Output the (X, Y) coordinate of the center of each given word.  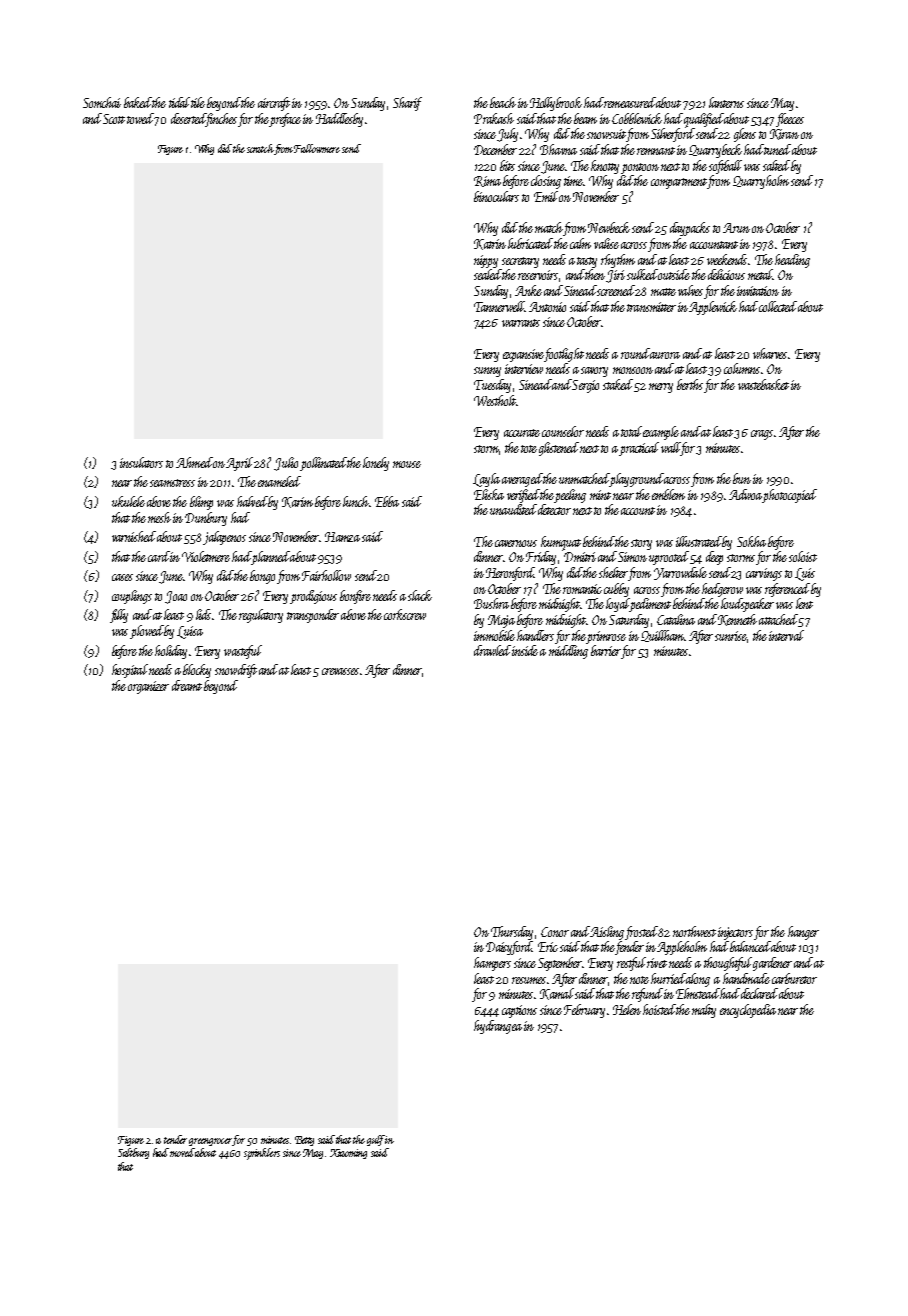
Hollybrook (556, 104)
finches (221, 120)
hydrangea (498, 1027)
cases (122, 577)
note (639, 980)
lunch (356, 501)
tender (175, 1139)
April (239, 464)
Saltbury (133, 1153)
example (661, 433)
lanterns (726, 102)
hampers (492, 964)
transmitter (651, 307)
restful (631, 964)
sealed (488, 274)
